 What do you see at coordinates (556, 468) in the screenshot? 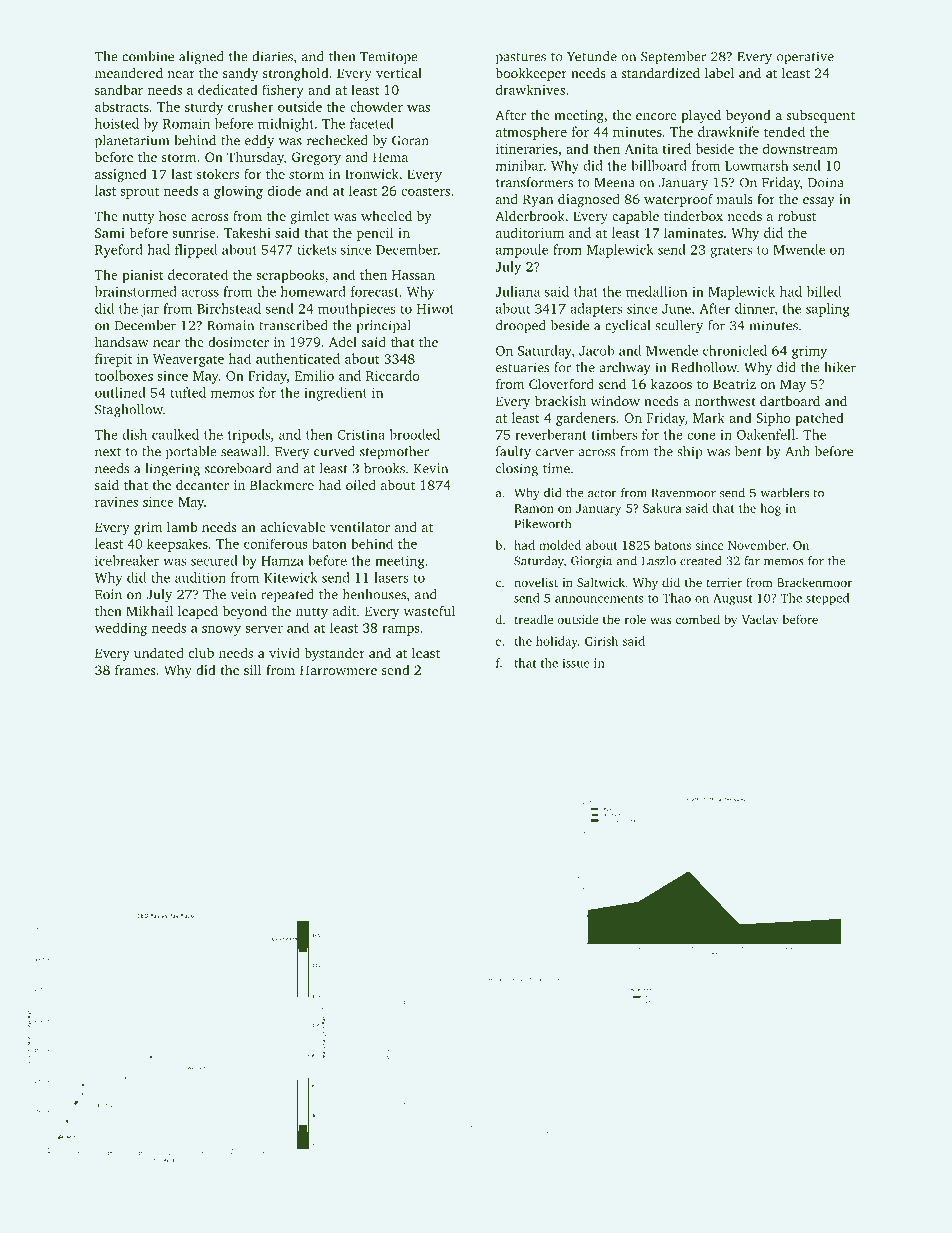
I see `time` at bounding box center [556, 468].
